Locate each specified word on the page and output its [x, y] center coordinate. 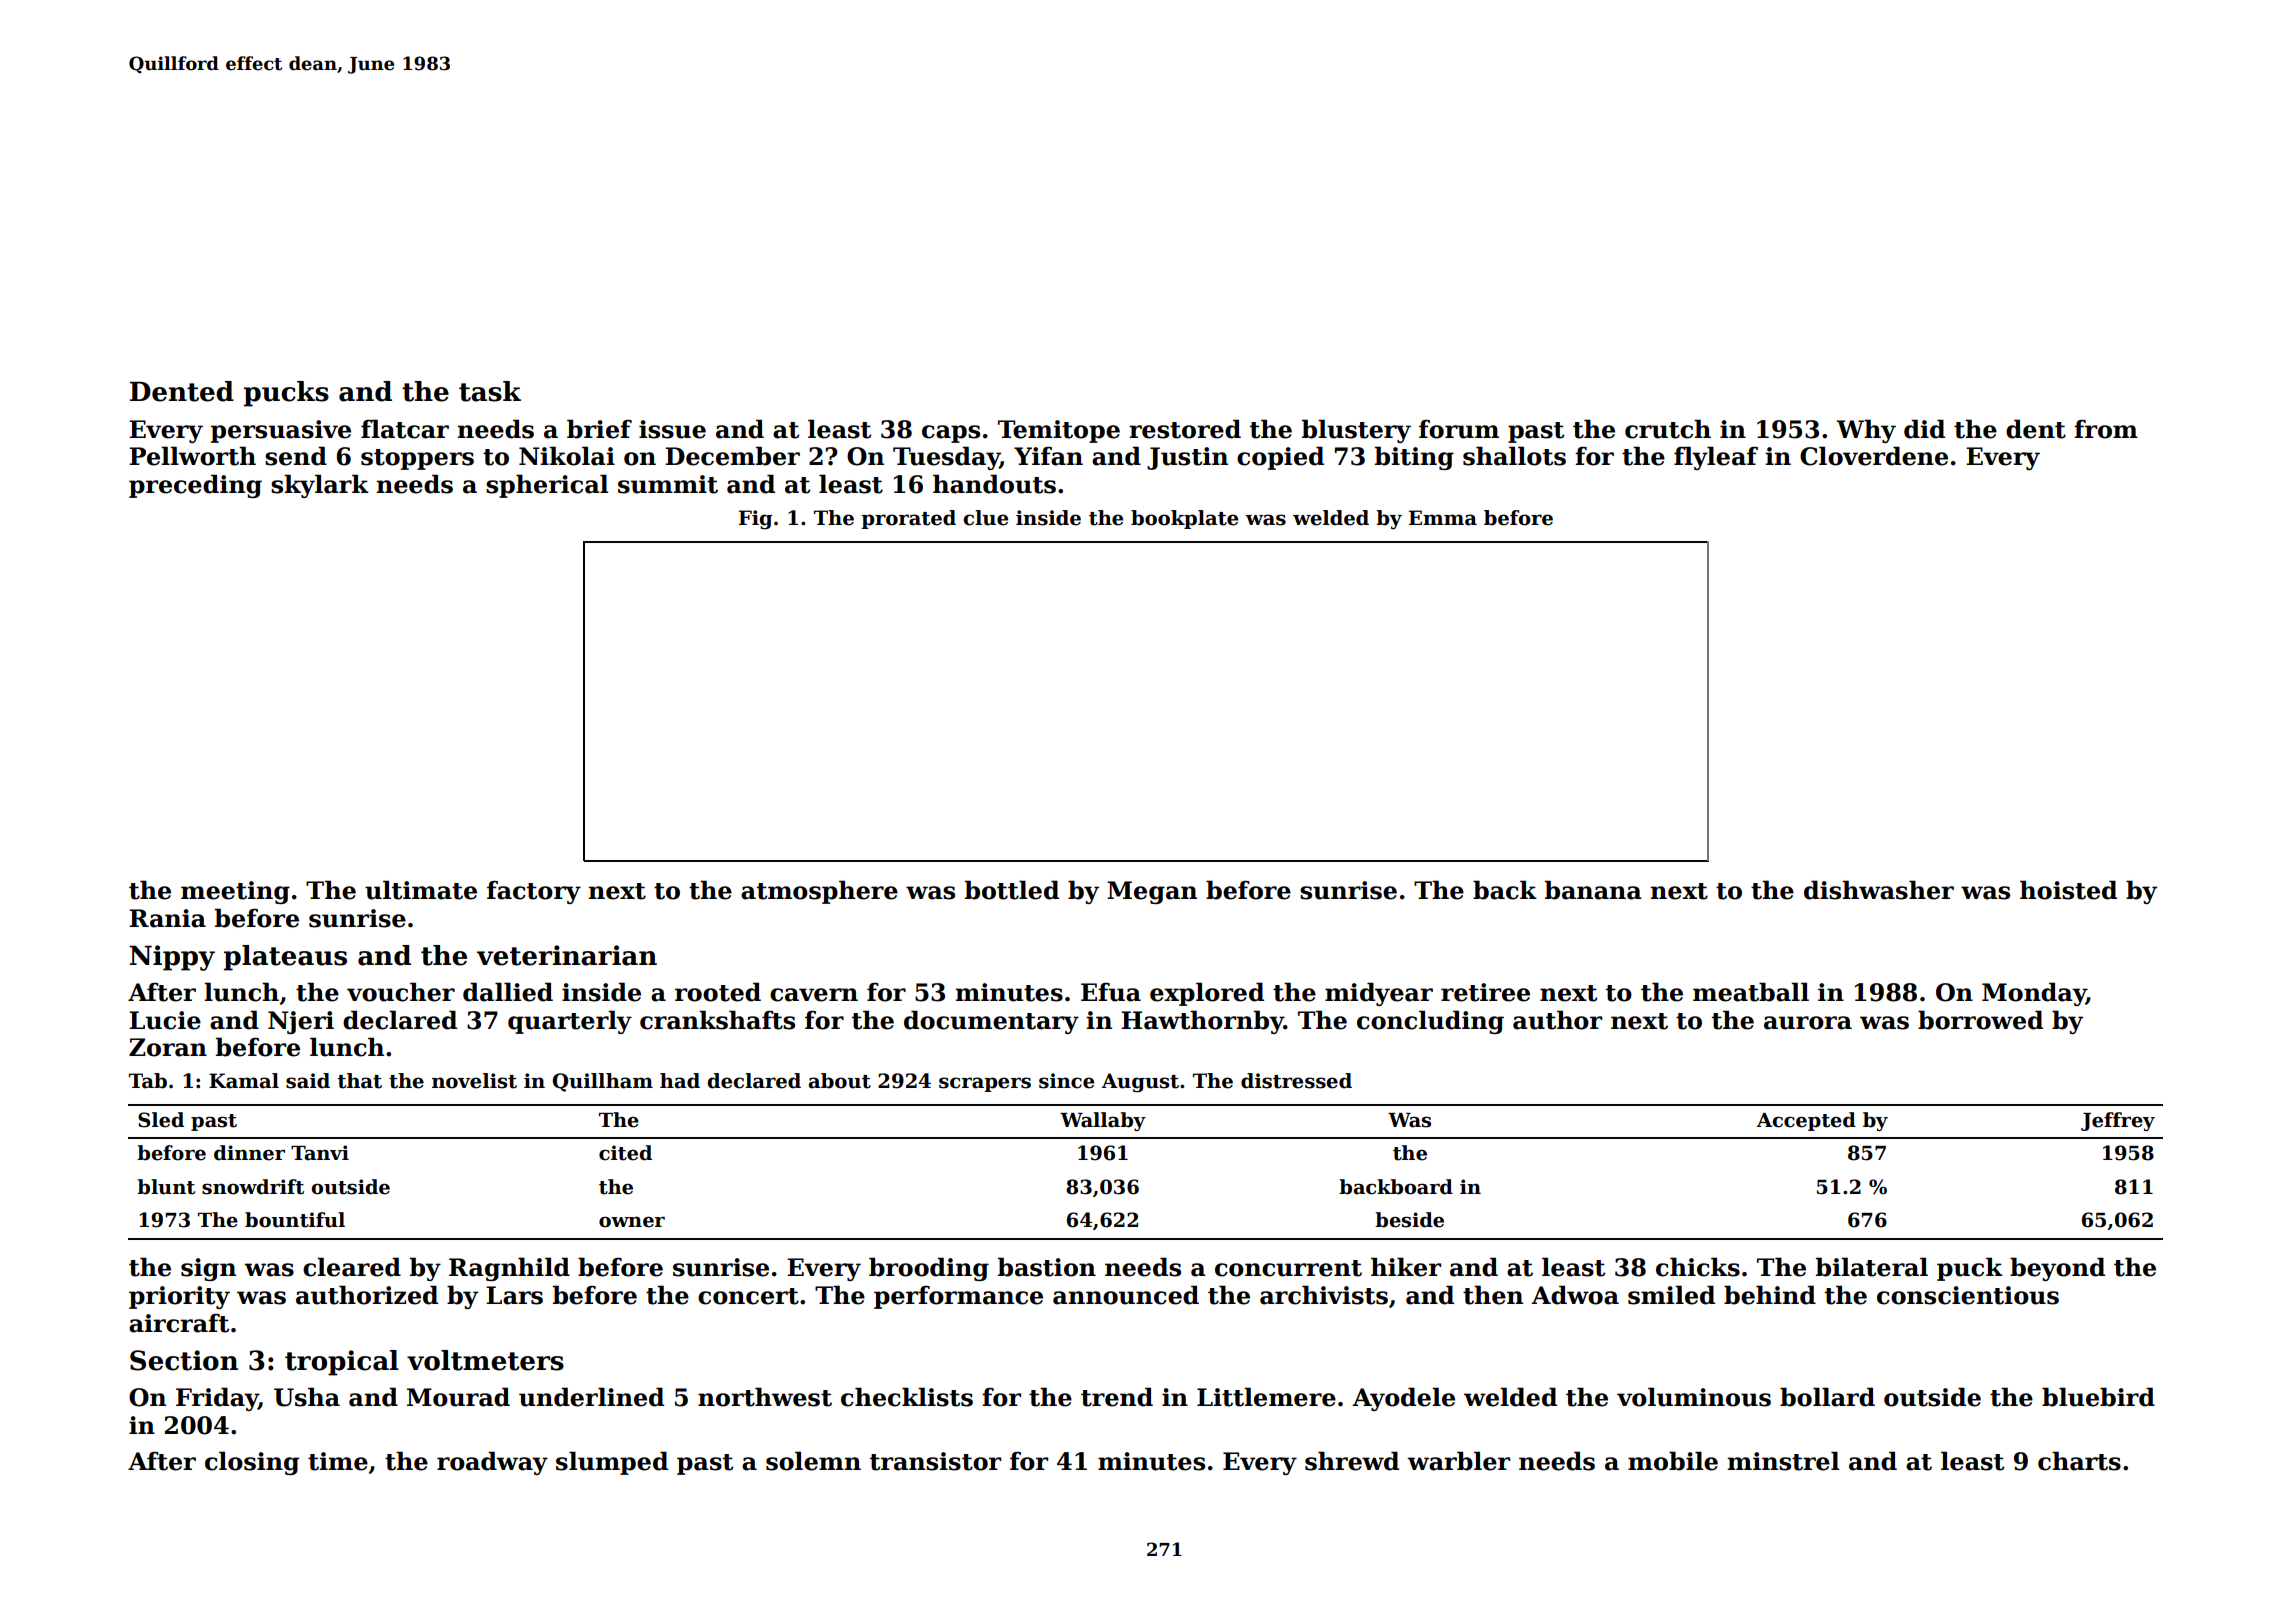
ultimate [421, 890]
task [490, 391]
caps [951, 434]
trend [1117, 1397]
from [2106, 429]
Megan [1152, 892]
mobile [1673, 1461]
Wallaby [1103, 1121]
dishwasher [1879, 890]
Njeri [301, 1022]
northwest [765, 1397]
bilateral [1872, 1267]
